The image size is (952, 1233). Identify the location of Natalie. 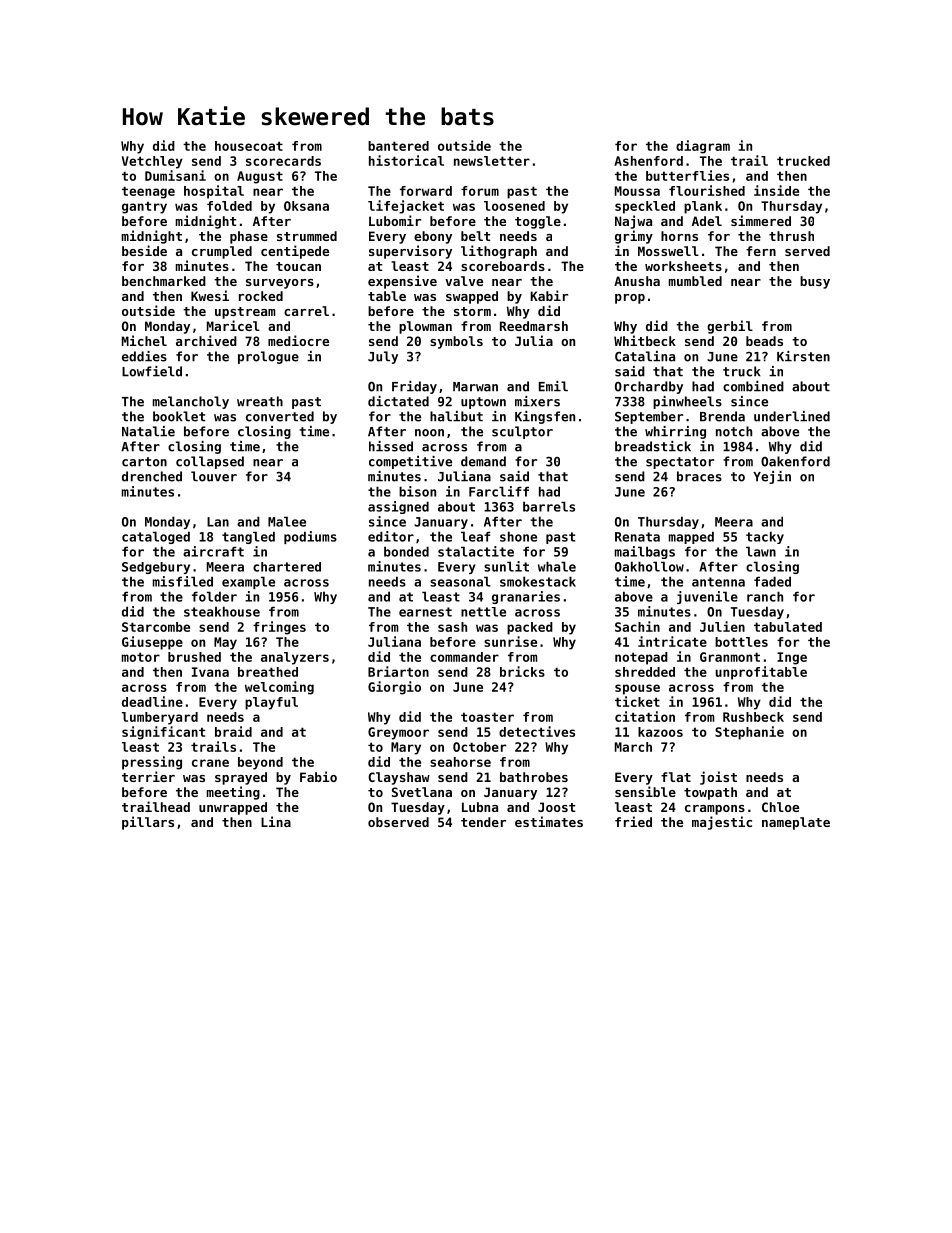
(148, 431).
